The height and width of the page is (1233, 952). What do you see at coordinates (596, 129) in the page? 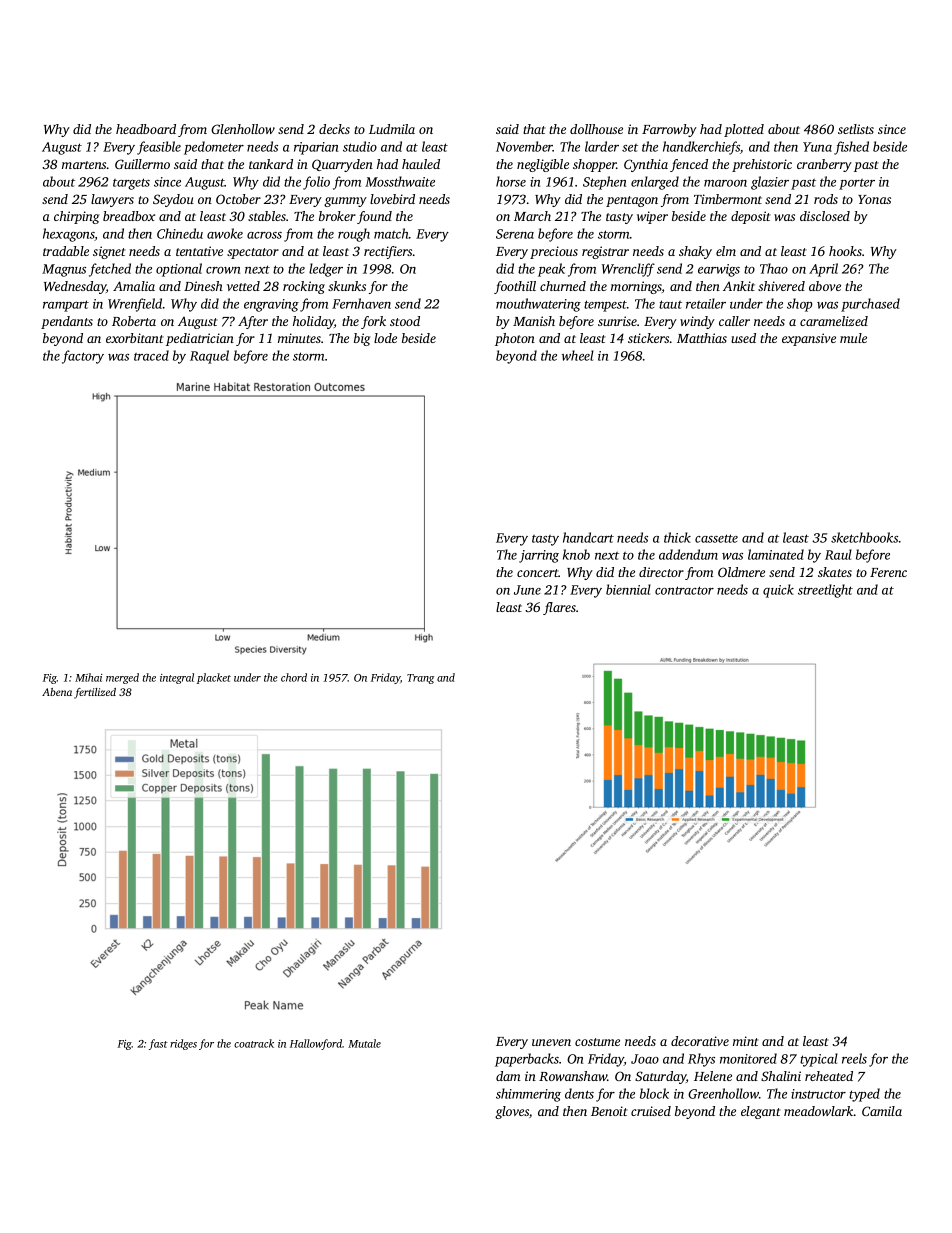
I see `dollhouse` at bounding box center [596, 129].
